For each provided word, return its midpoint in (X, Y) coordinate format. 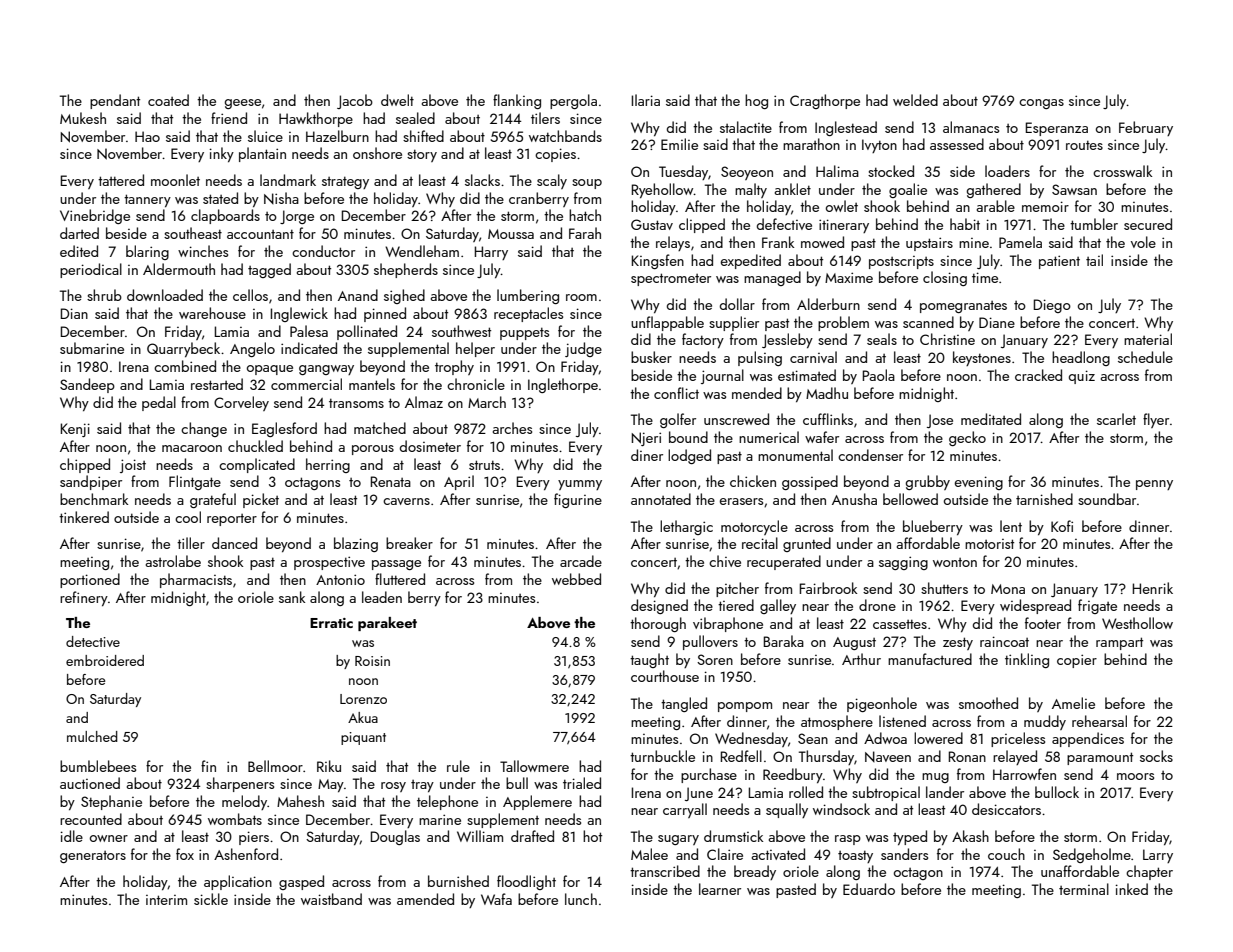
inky (221, 154)
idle (71, 836)
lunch (581, 899)
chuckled (255, 446)
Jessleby (787, 340)
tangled (684, 704)
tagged (269, 270)
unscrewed (736, 419)
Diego (1052, 306)
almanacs (971, 127)
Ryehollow (663, 190)
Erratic (331, 623)
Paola (879, 375)
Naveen (888, 756)
